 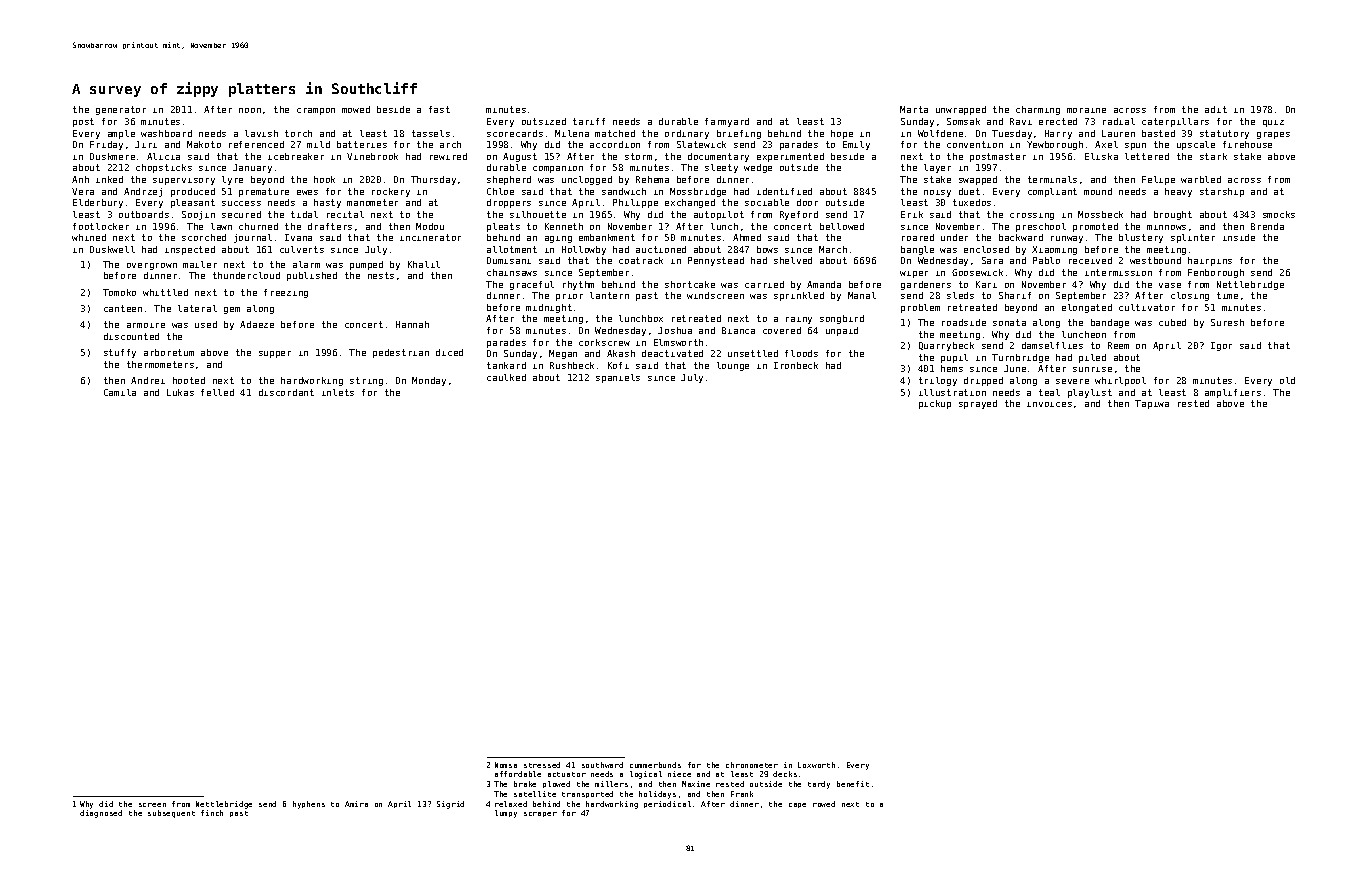 What do you see at coordinates (356, 804) in the document?
I see `Amira` at bounding box center [356, 804].
